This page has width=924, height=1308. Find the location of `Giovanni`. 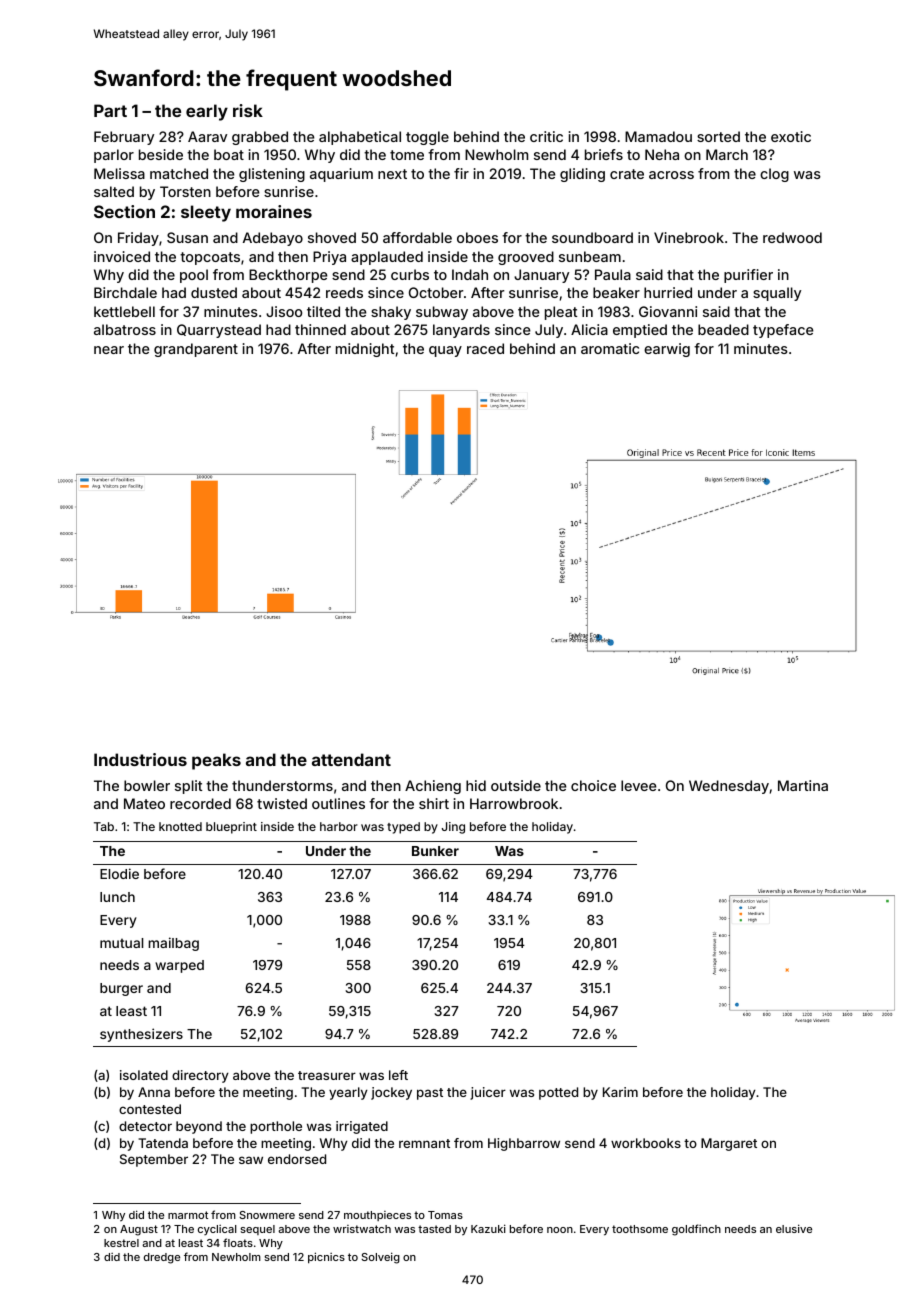

Giovanni is located at coordinates (668, 311).
